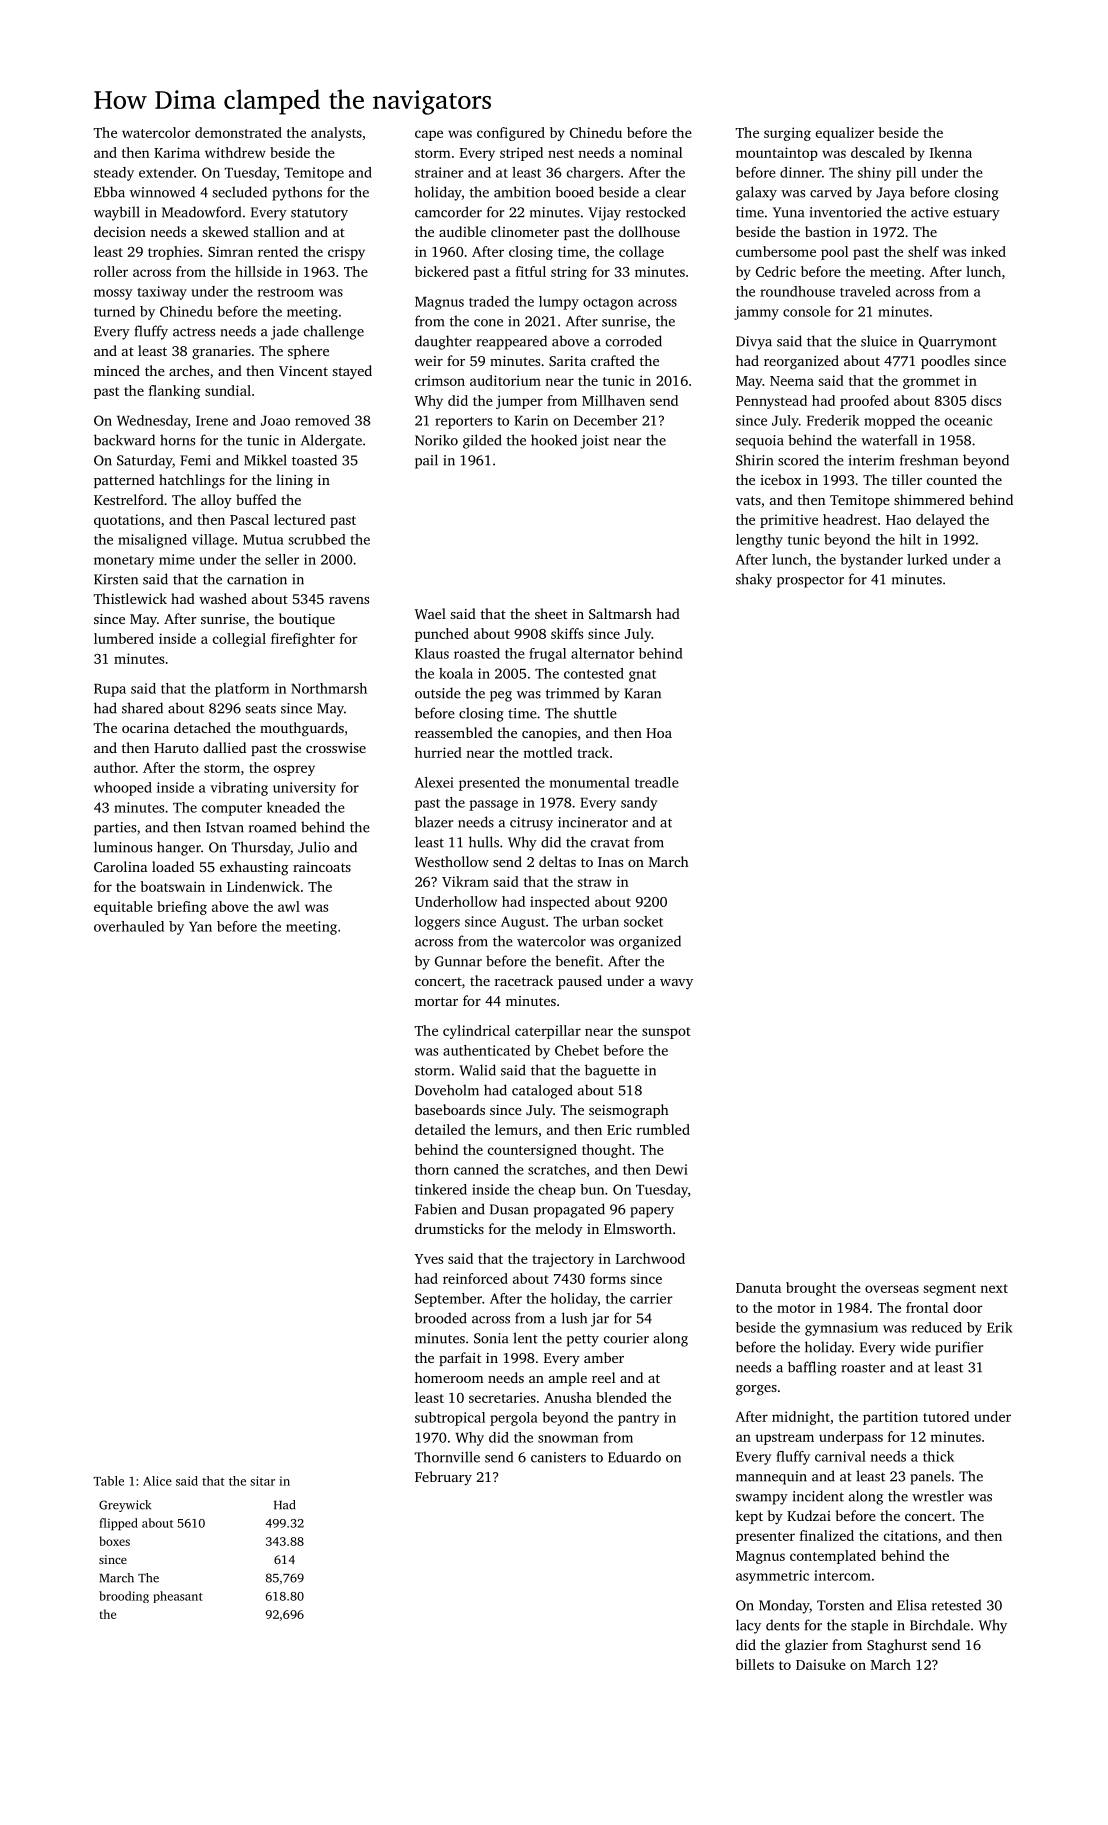  I want to click on cape, so click(429, 135).
